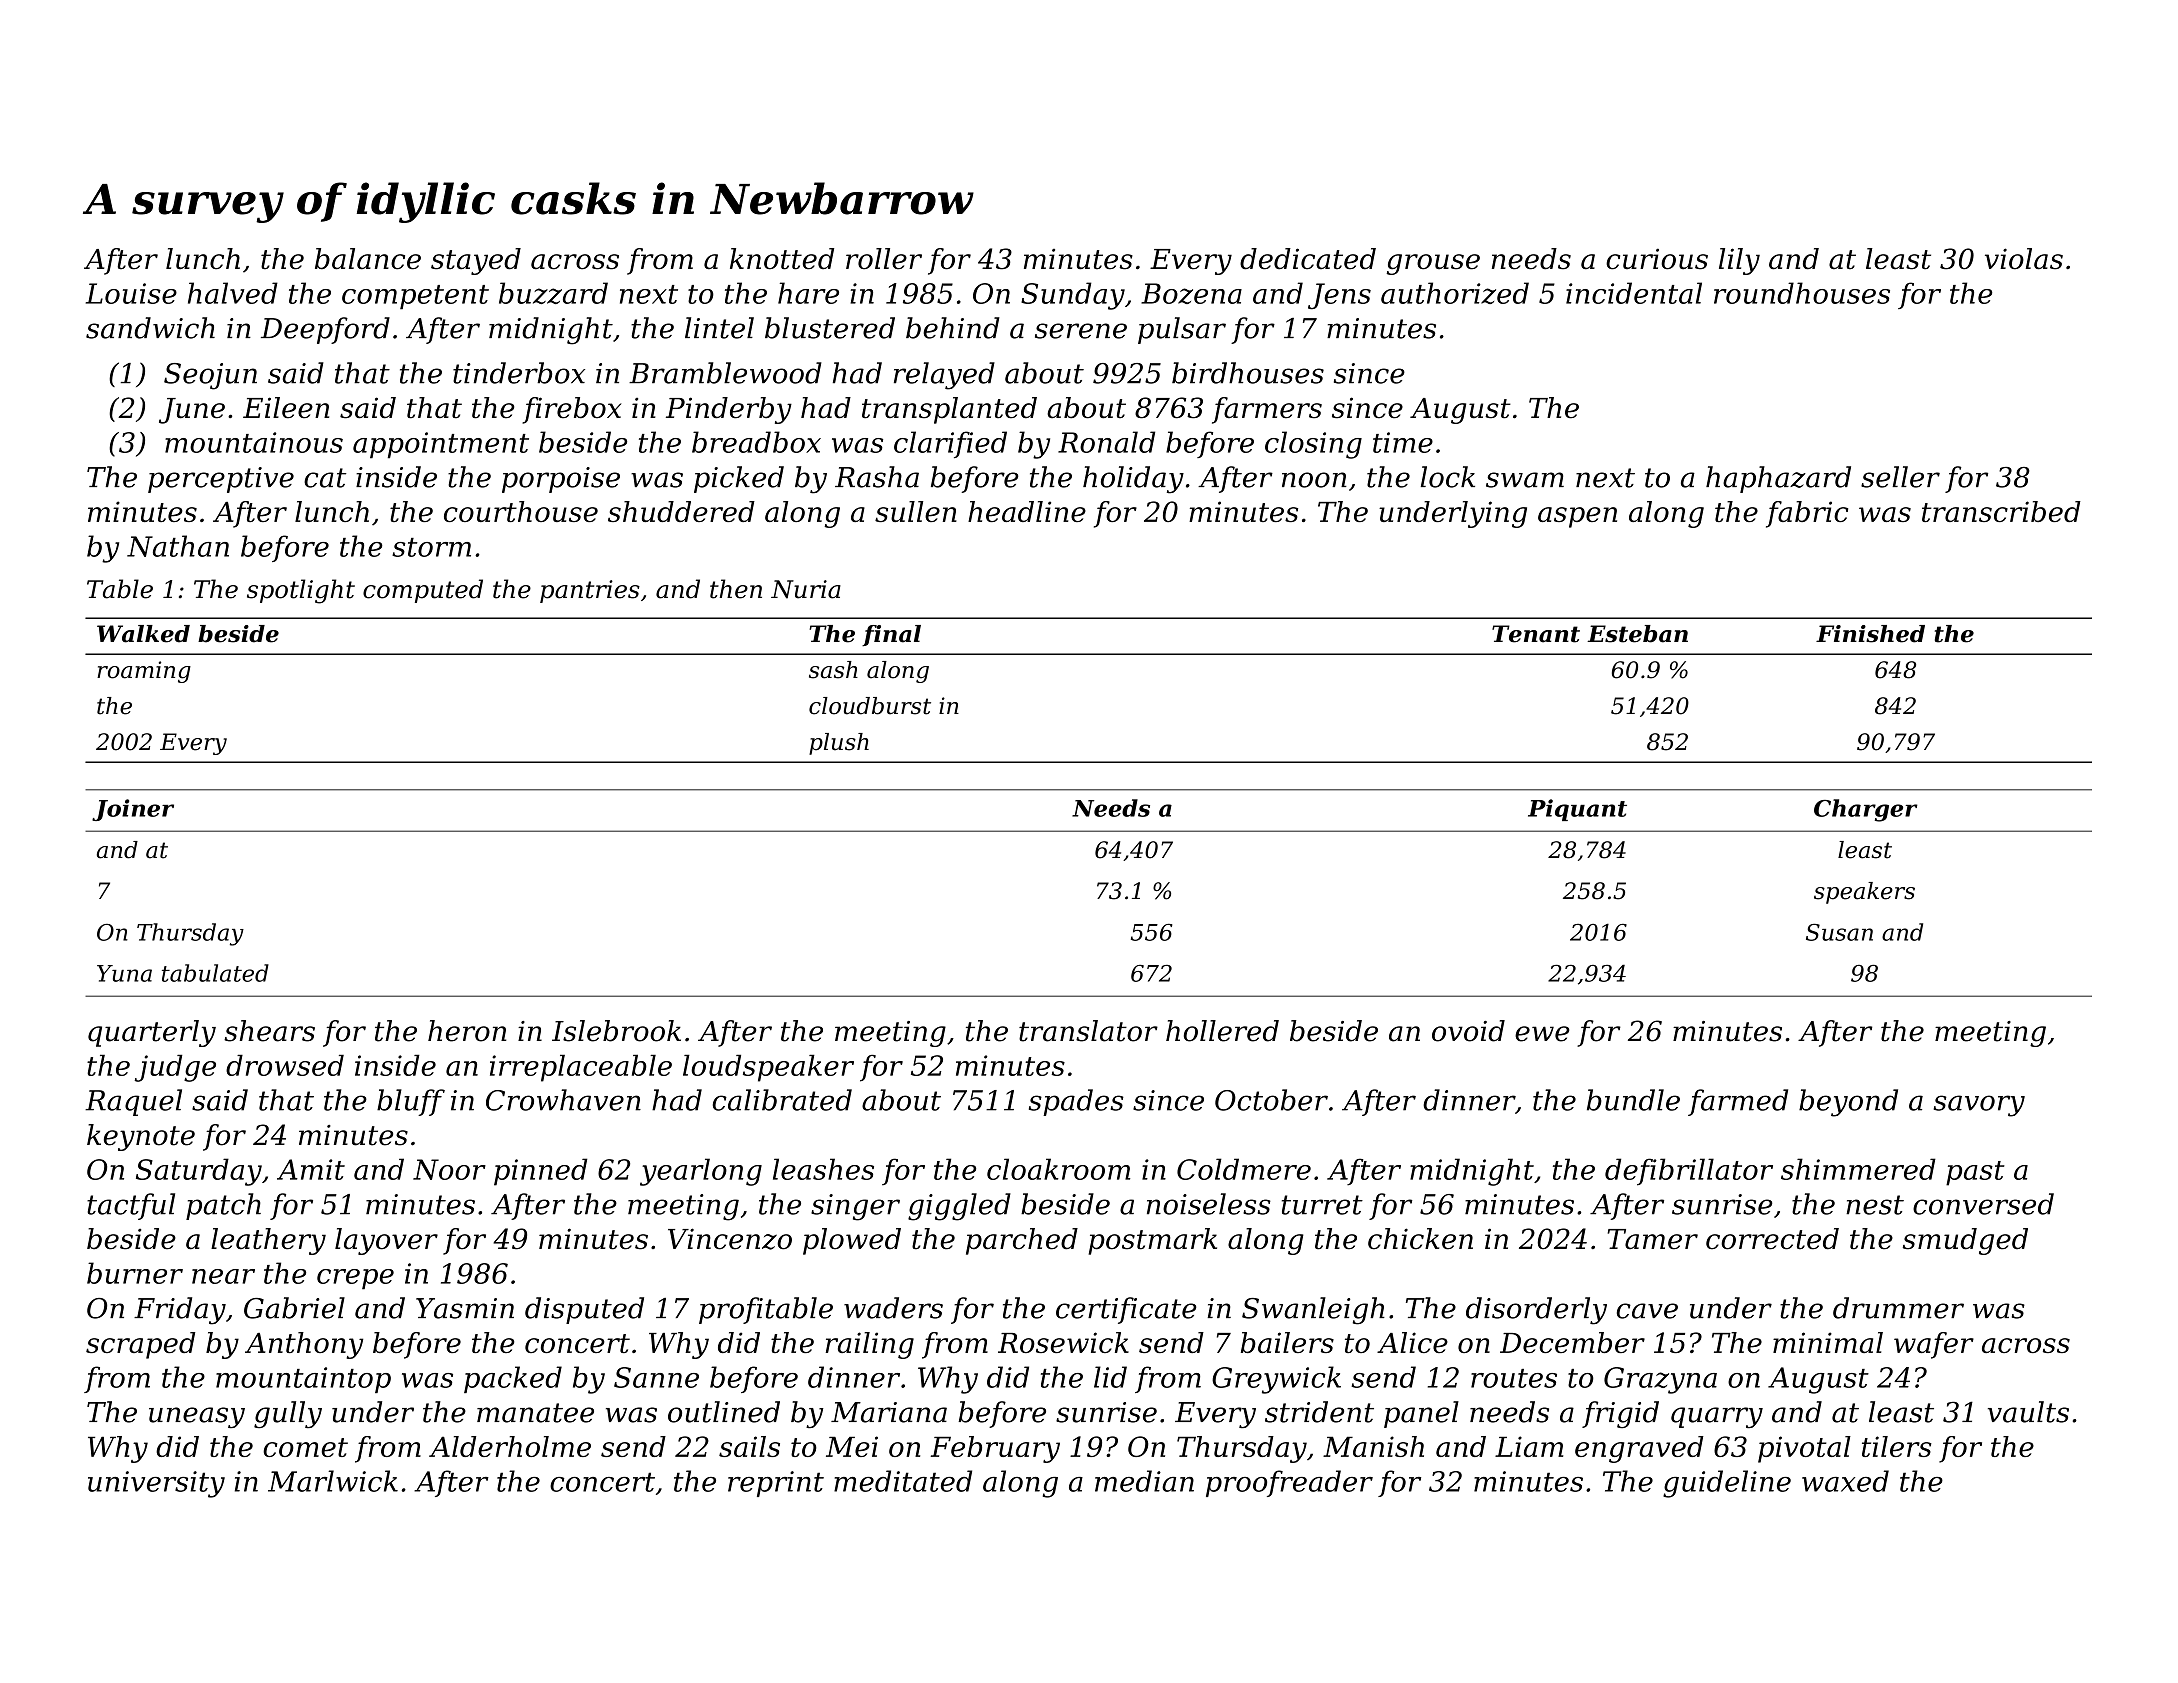 This screenshot has height=1683, width=2178. Describe the element at coordinates (156, 1484) in the screenshot. I see `university` at that location.
